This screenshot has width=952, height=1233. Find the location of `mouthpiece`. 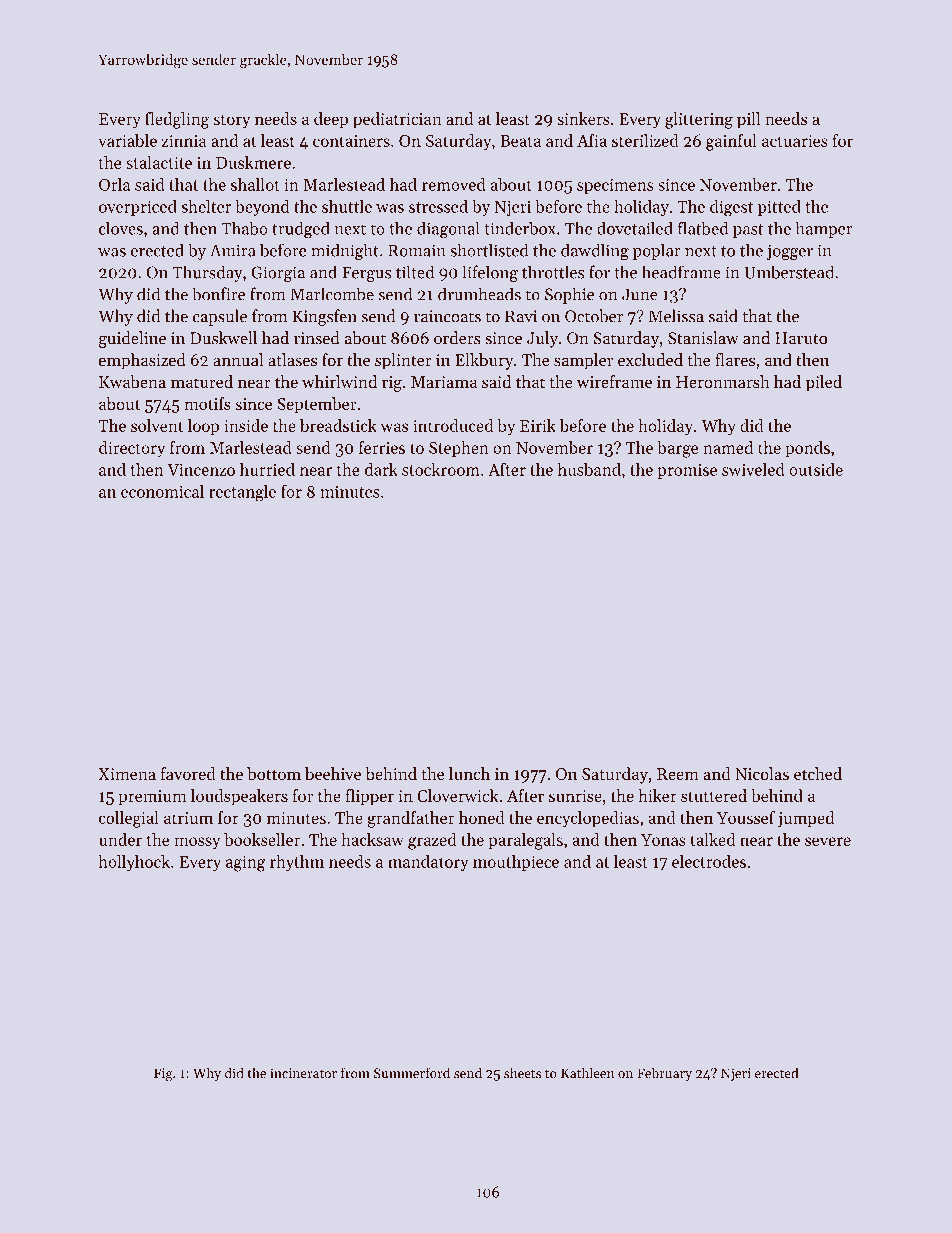

mouthpiece is located at coordinates (516, 863).
